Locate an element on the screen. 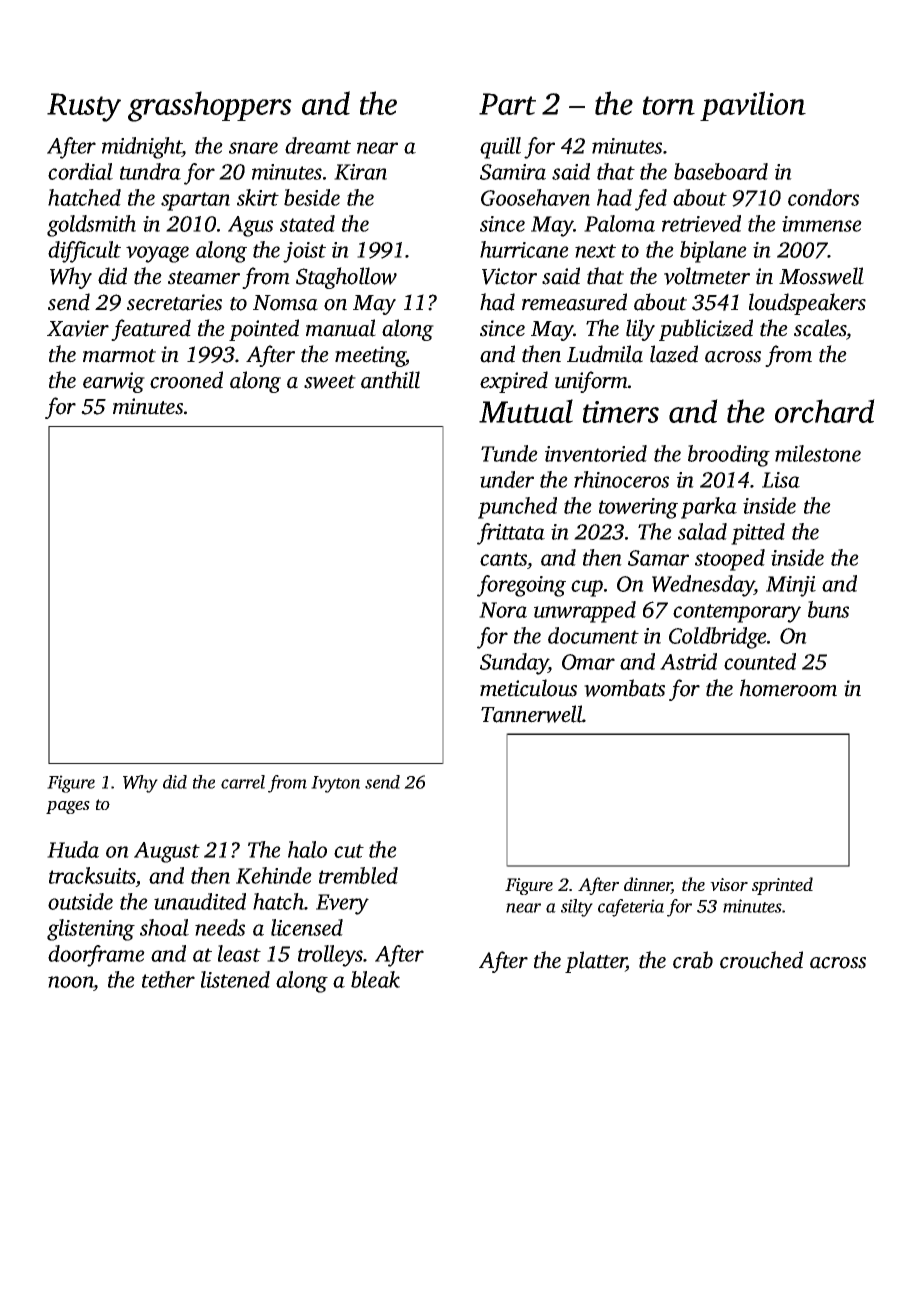 The image size is (924, 1314). dreamt is located at coordinates (318, 145).
